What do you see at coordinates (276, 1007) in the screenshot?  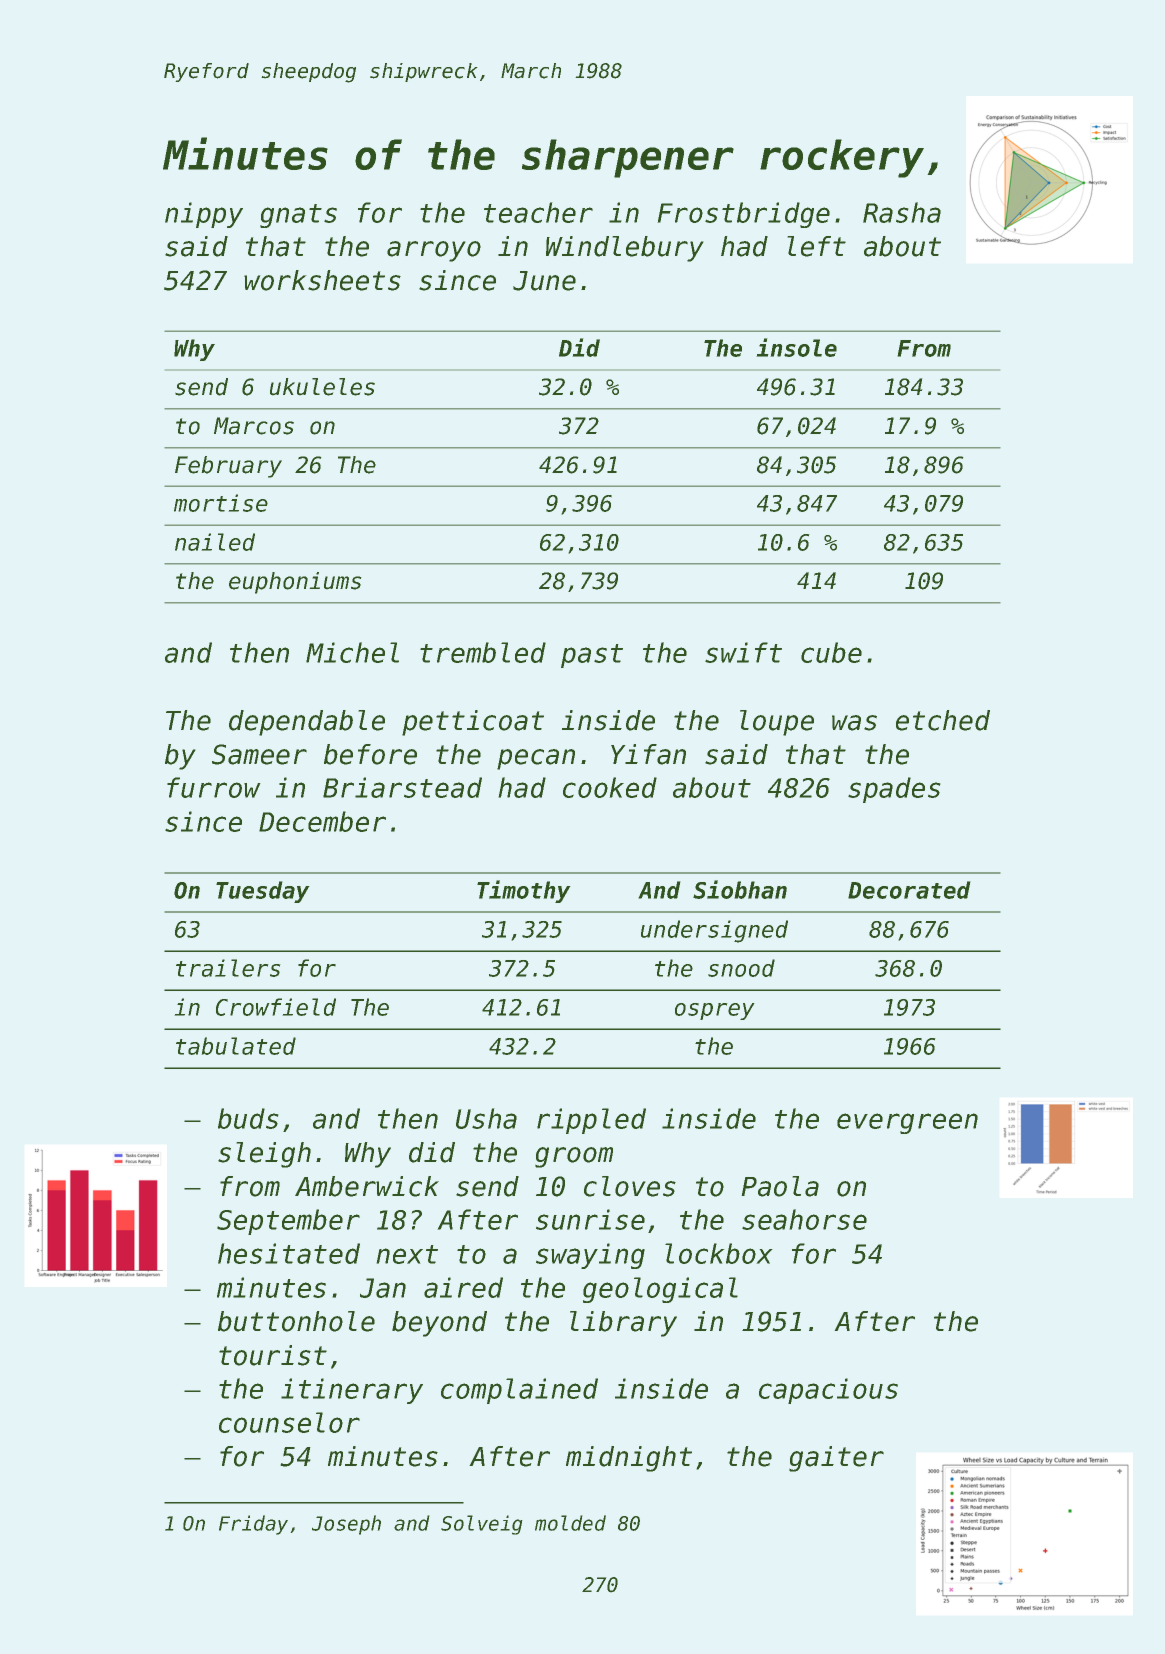 I see `Crowfield` at bounding box center [276, 1007].
